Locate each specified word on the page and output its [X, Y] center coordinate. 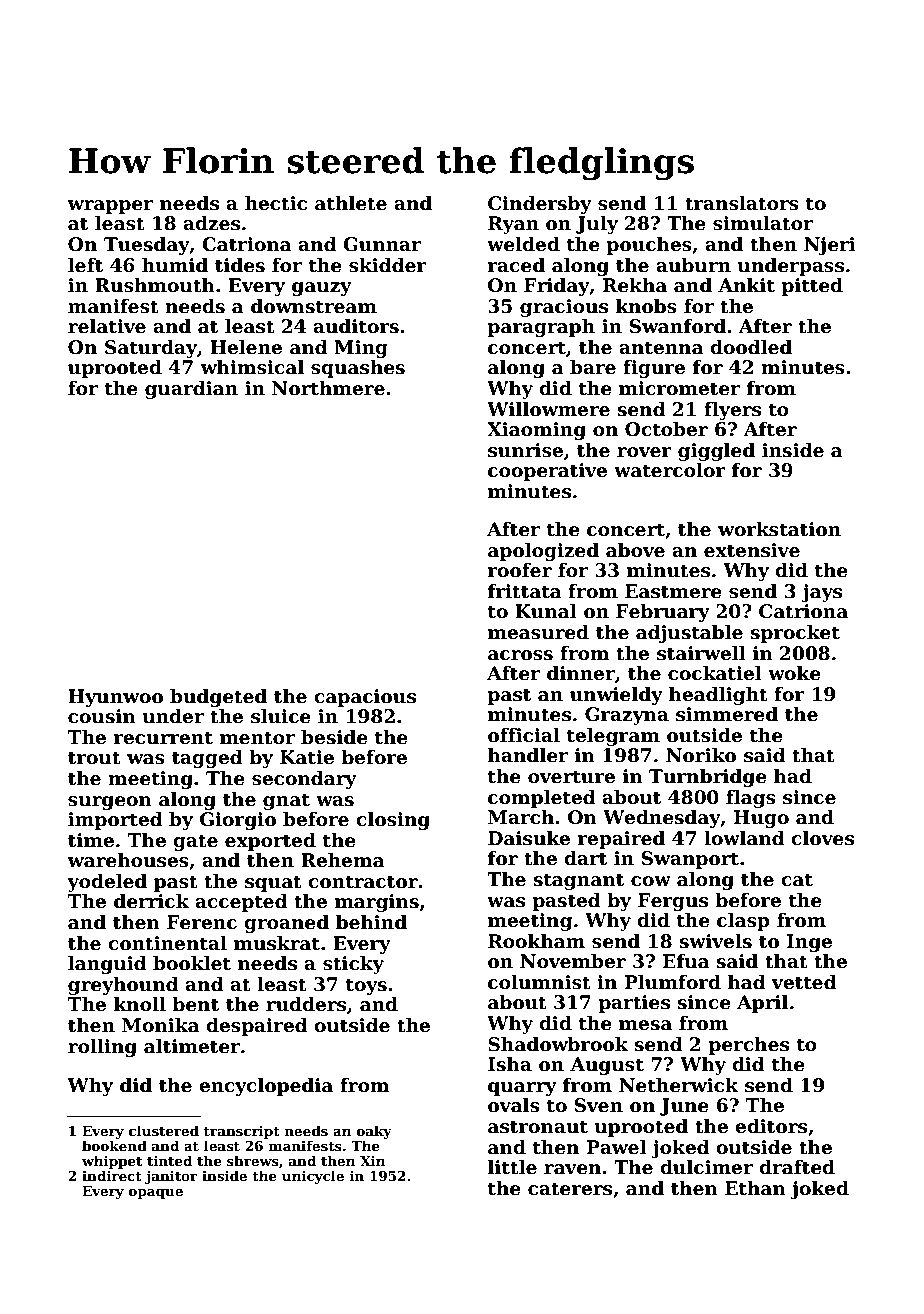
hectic [276, 203]
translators [742, 203]
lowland [744, 838]
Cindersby [540, 205]
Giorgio [238, 821]
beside [334, 737]
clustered [164, 1130]
